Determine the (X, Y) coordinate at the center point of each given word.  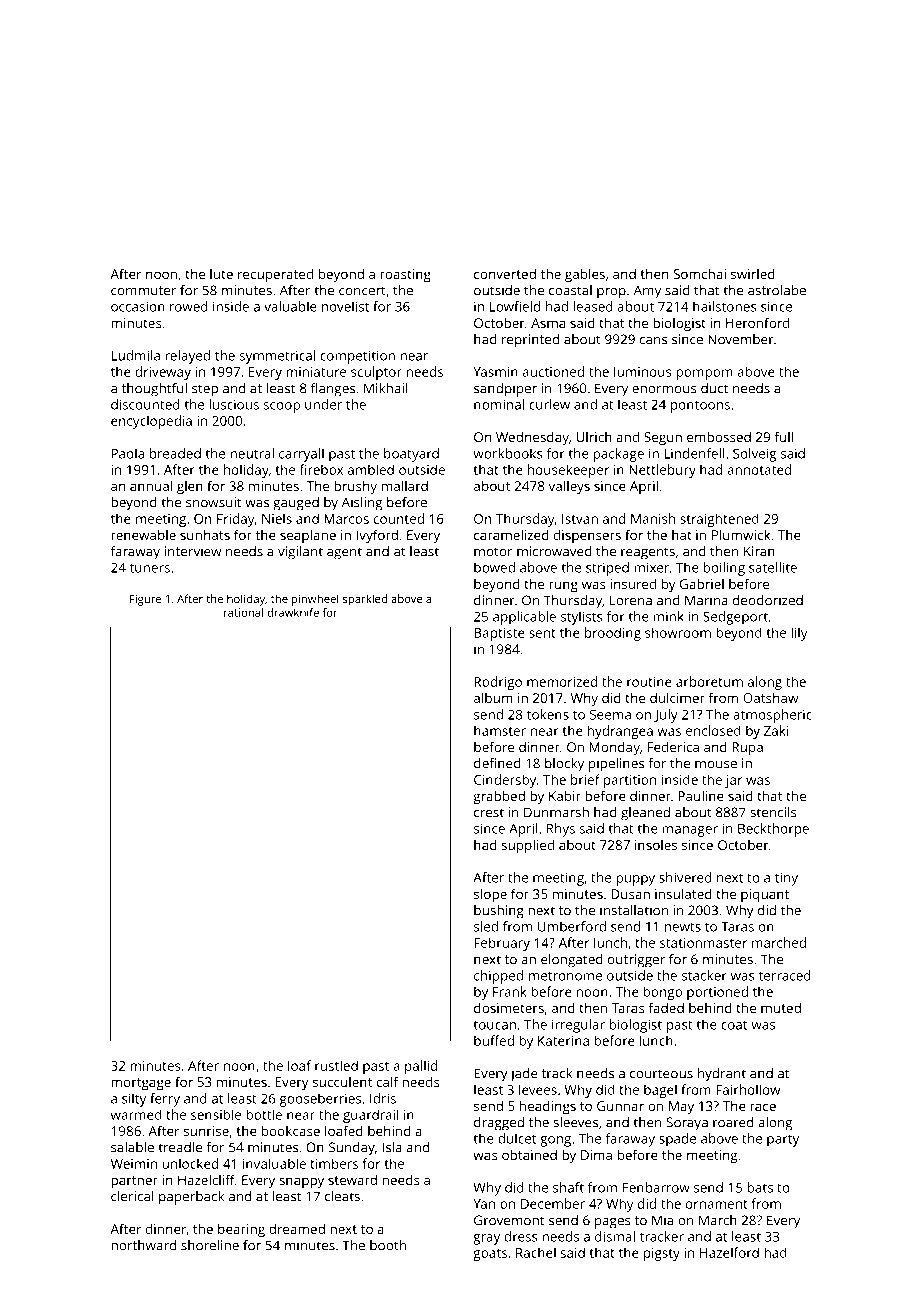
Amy (647, 292)
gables (585, 275)
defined (497, 763)
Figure (145, 600)
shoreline (210, 1245)
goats (490, 1255)
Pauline (701, 795)
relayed (187, 357)
